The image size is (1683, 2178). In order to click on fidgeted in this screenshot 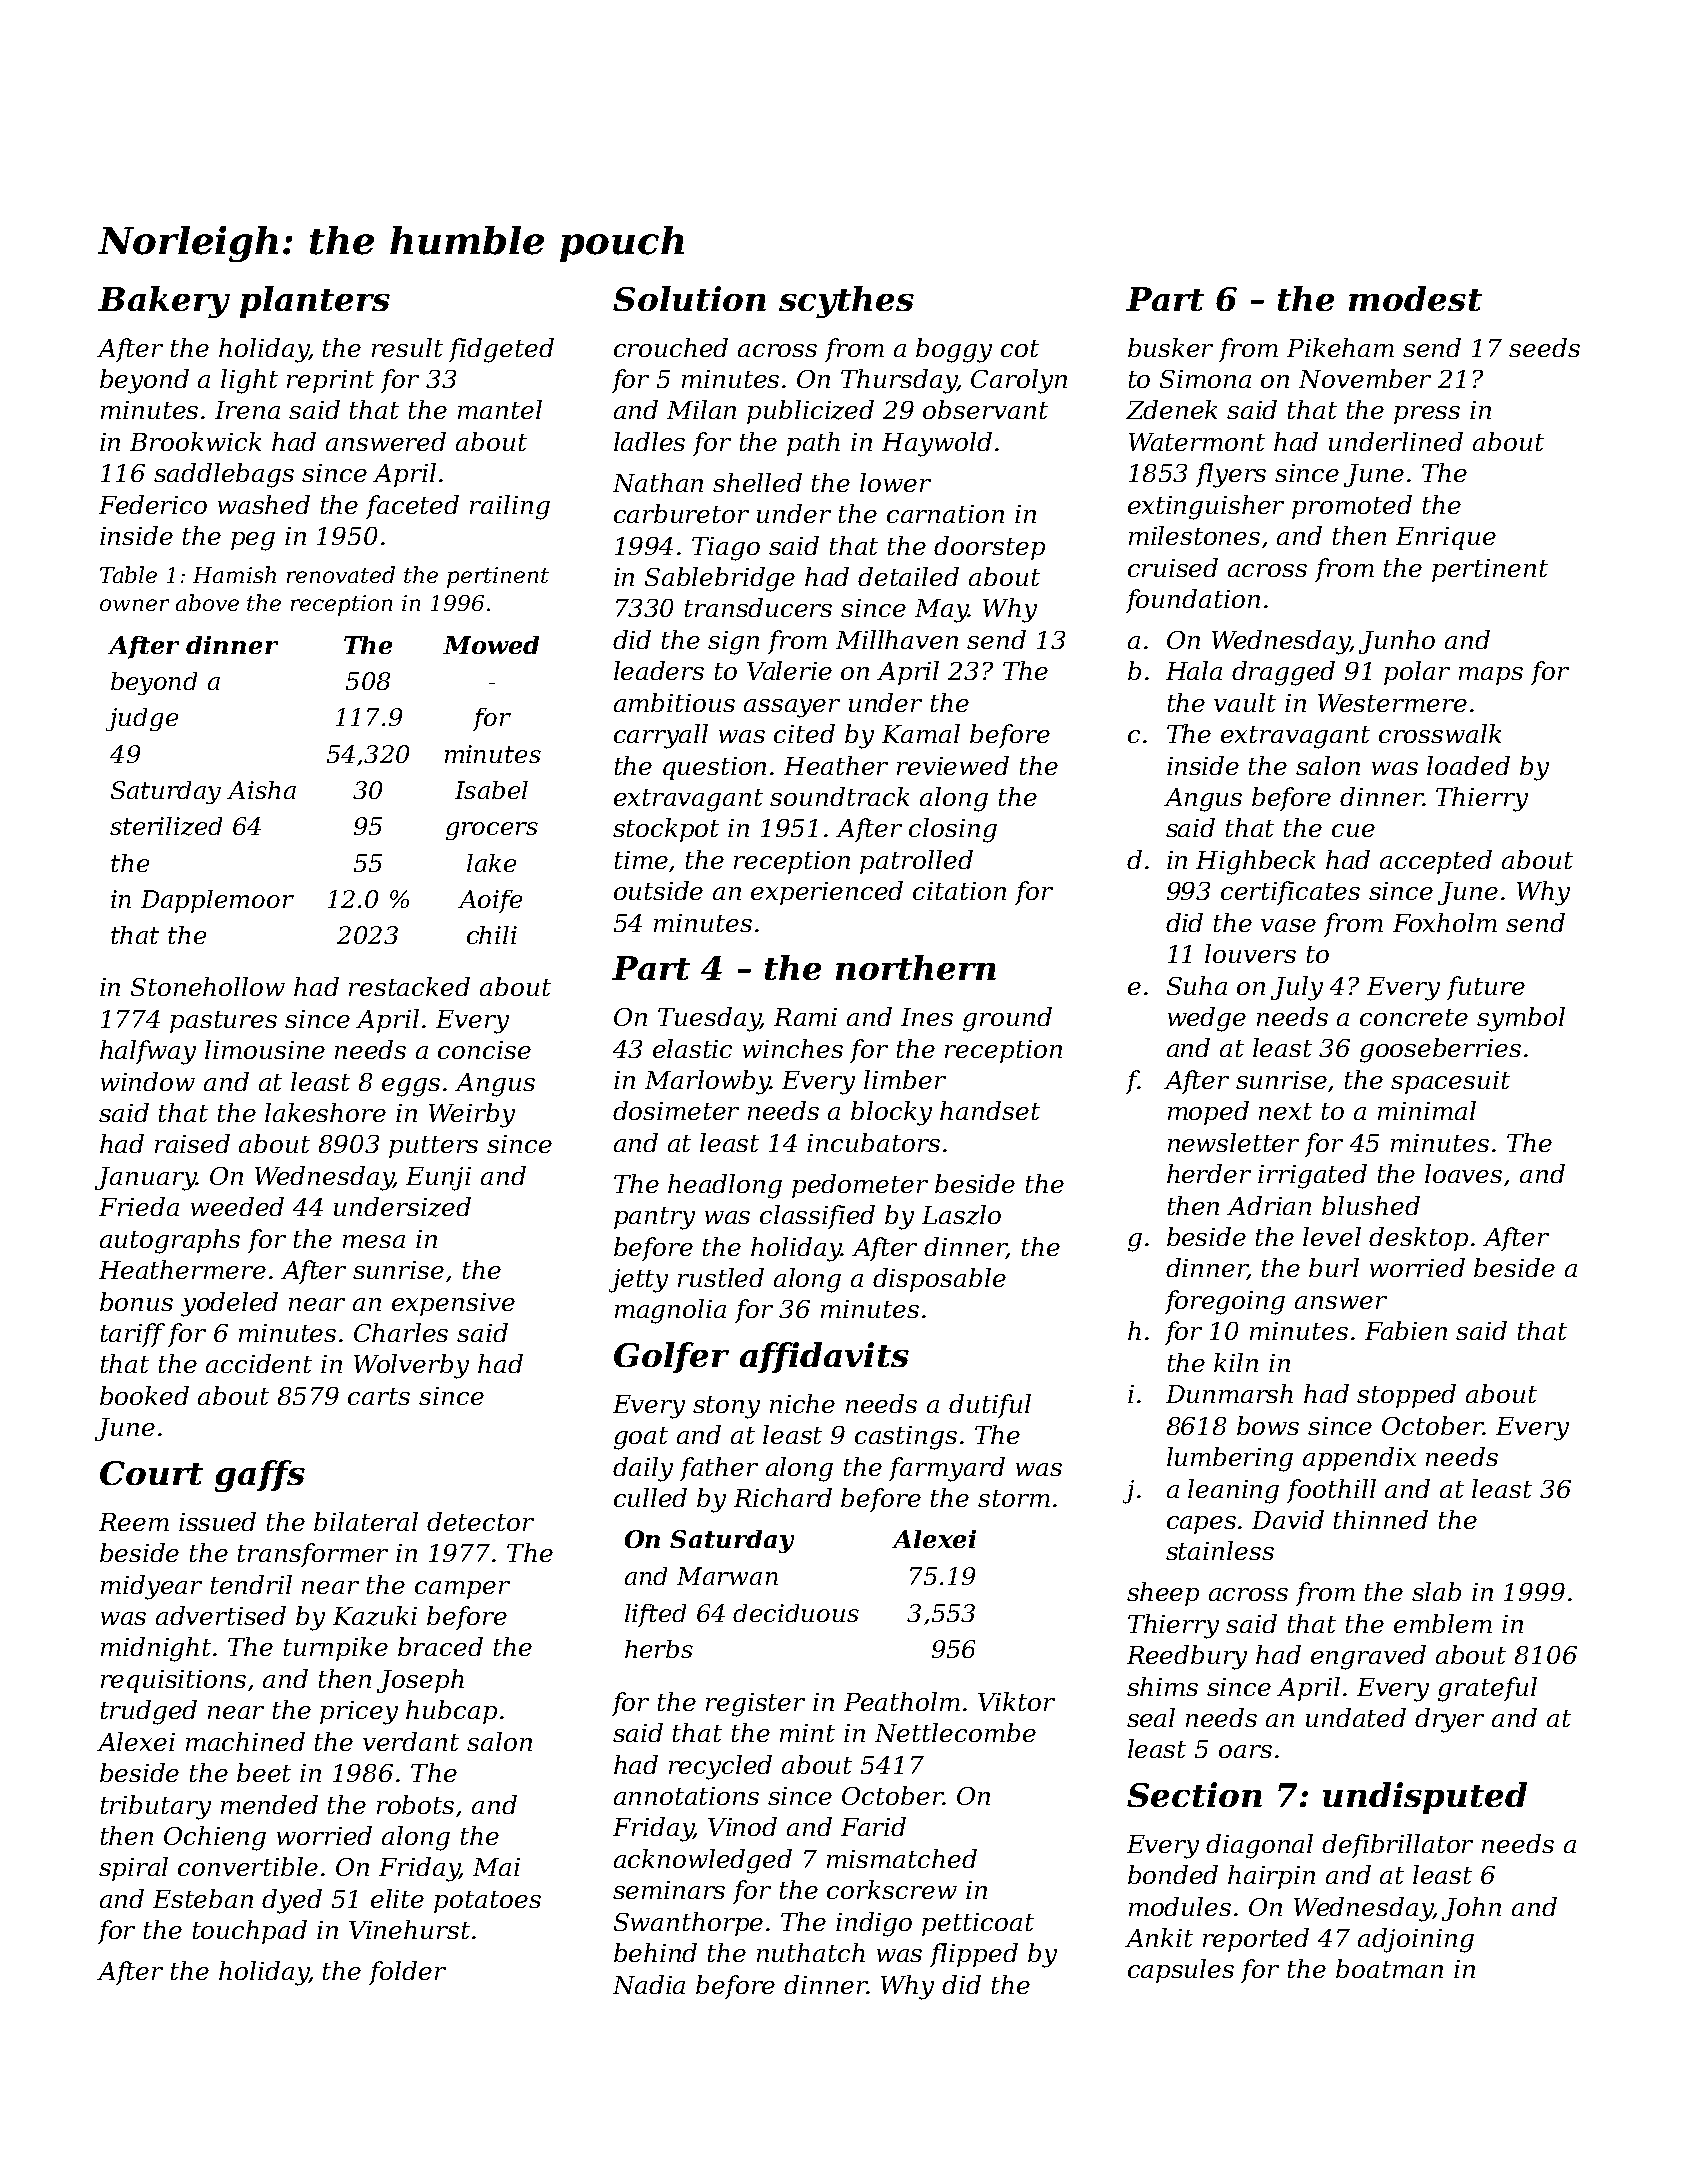, I will do `click(501, 350)`.
